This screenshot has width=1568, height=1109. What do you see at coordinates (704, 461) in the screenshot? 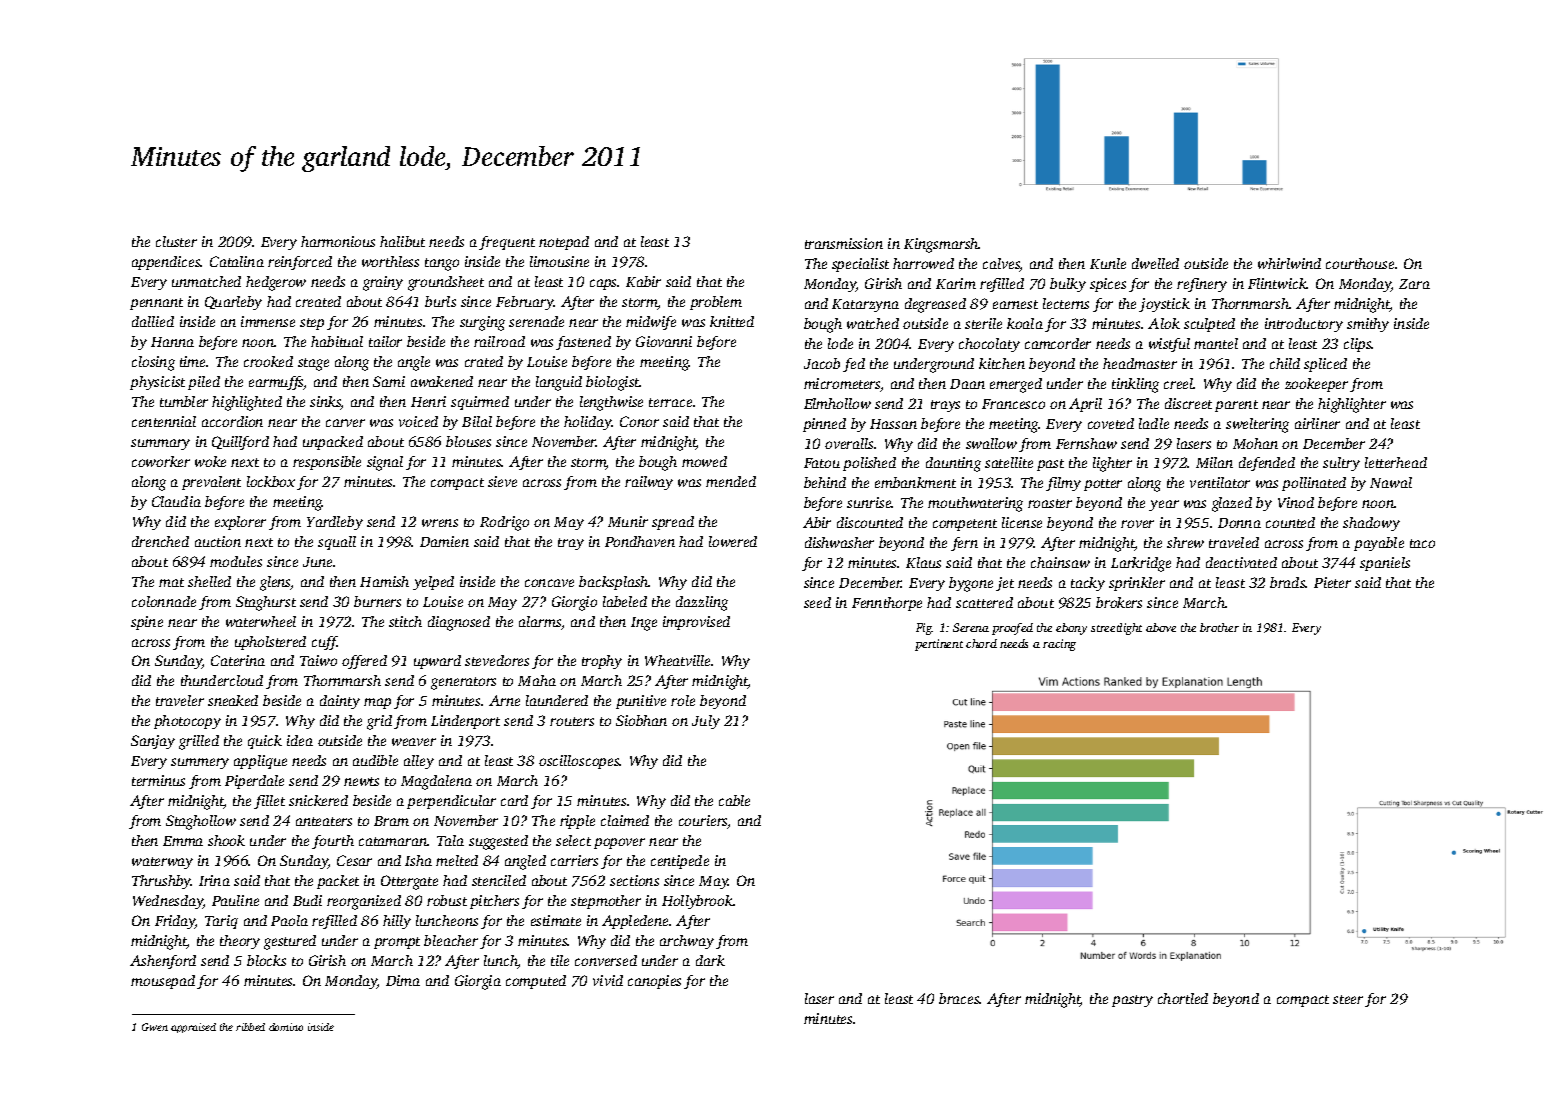
I see `mowed` at bounding box center [704, 461].
